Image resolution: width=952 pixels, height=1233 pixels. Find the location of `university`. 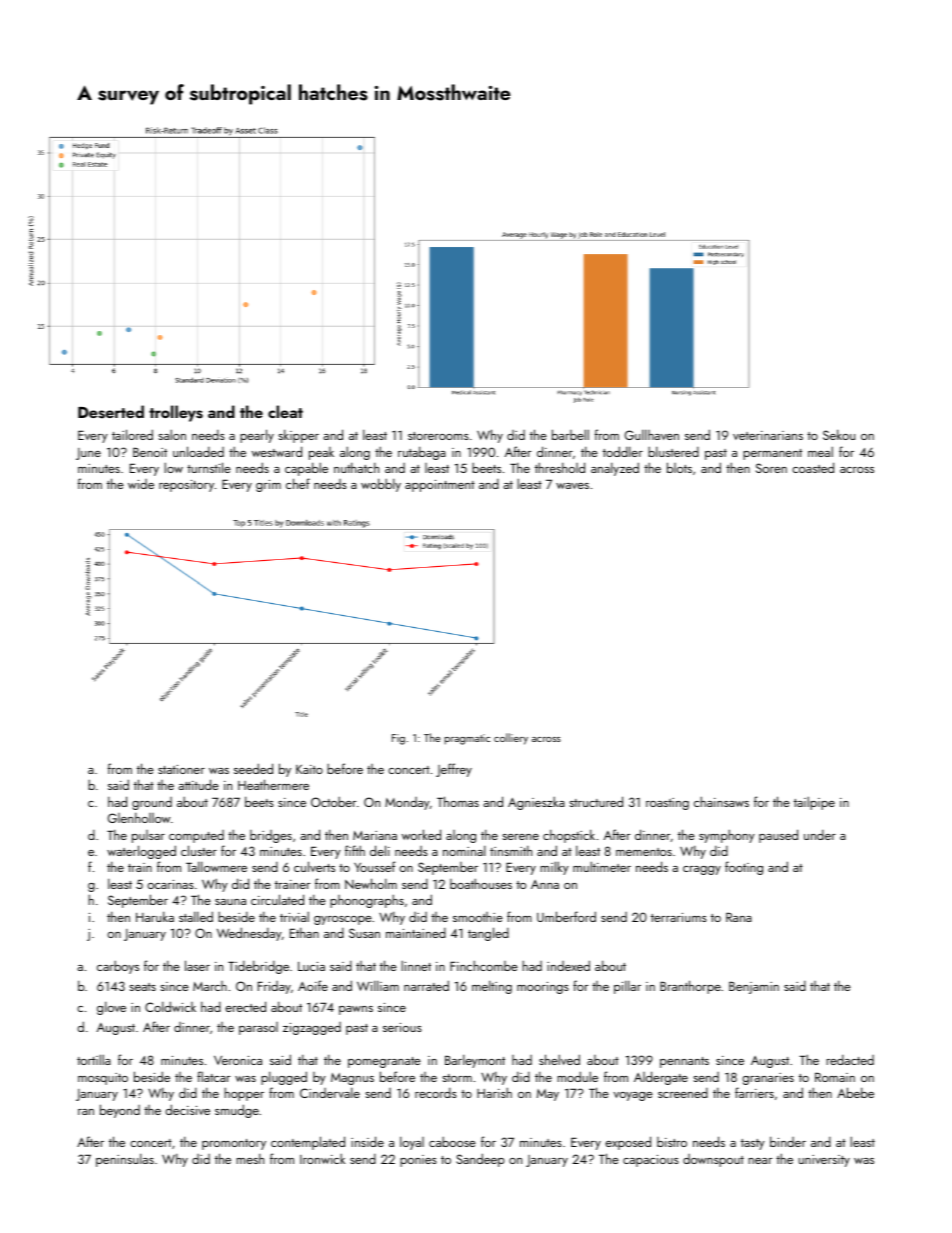

university is located at coordinates (824, 1161).
